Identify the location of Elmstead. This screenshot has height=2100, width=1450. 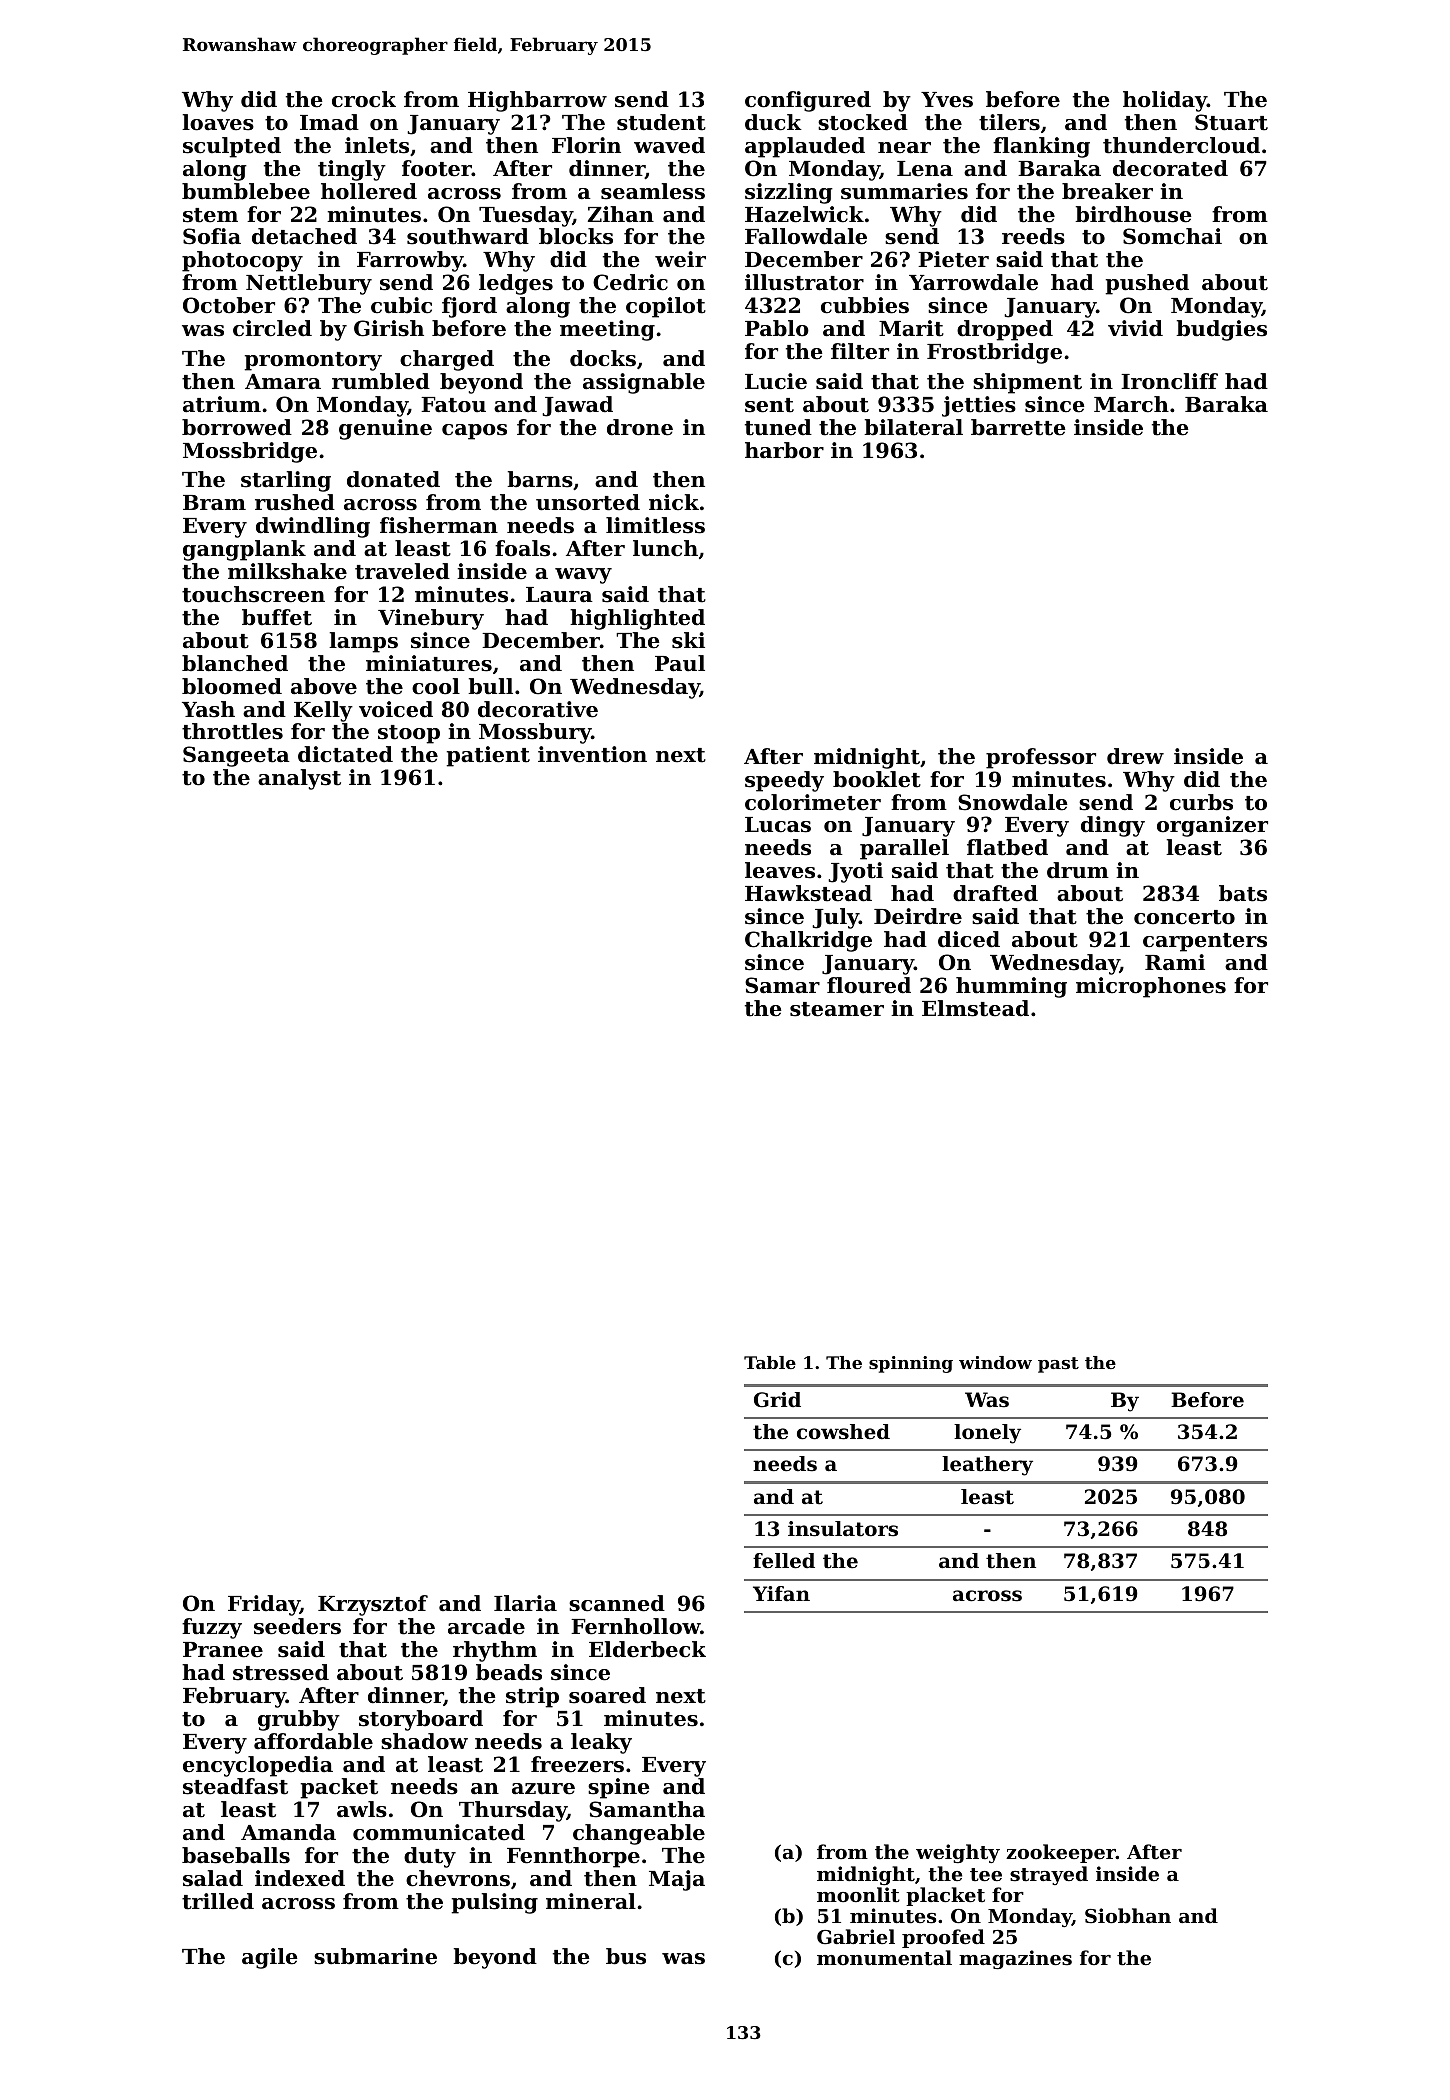
(975, 1008).
